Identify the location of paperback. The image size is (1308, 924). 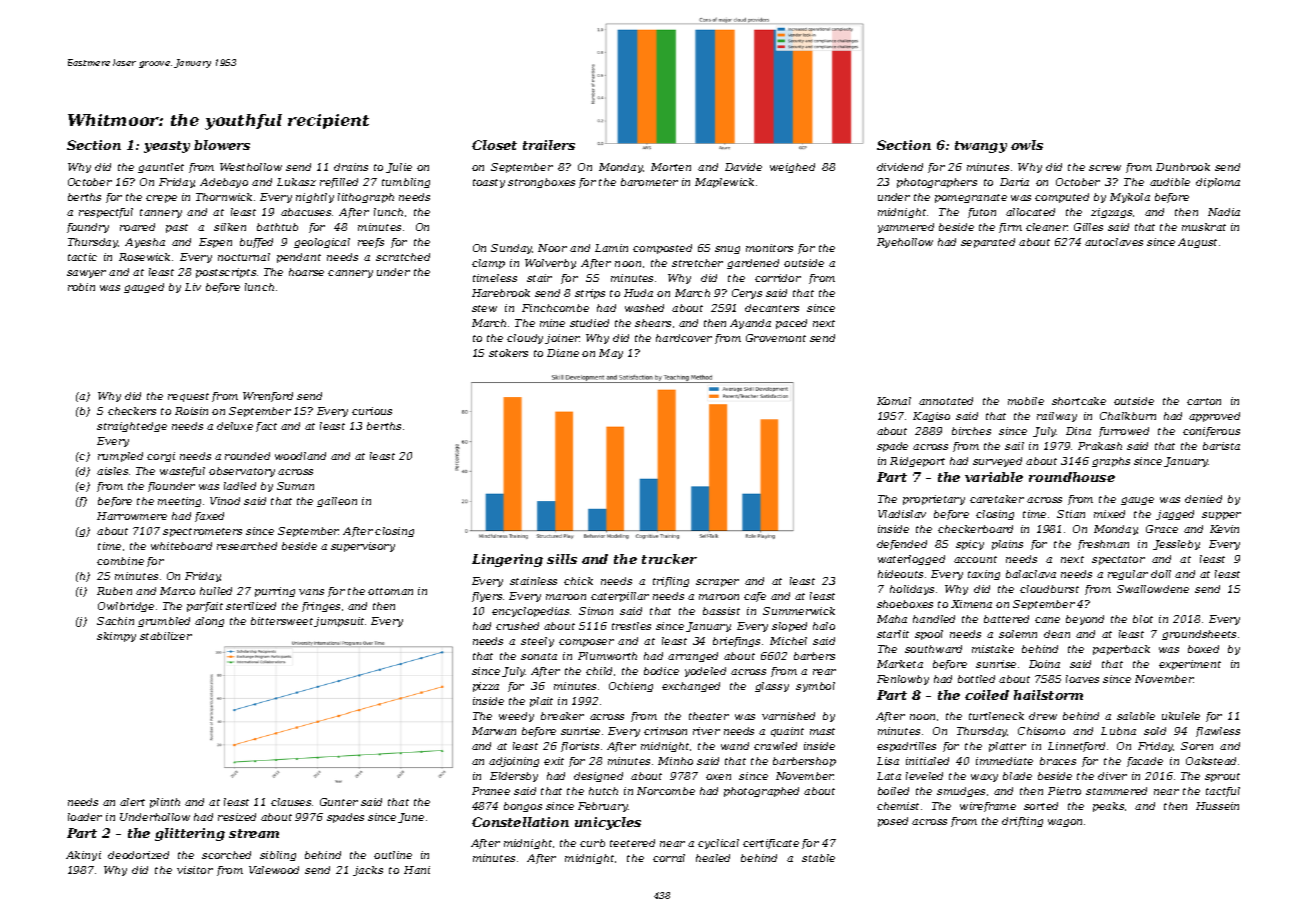
(1121, 650).
